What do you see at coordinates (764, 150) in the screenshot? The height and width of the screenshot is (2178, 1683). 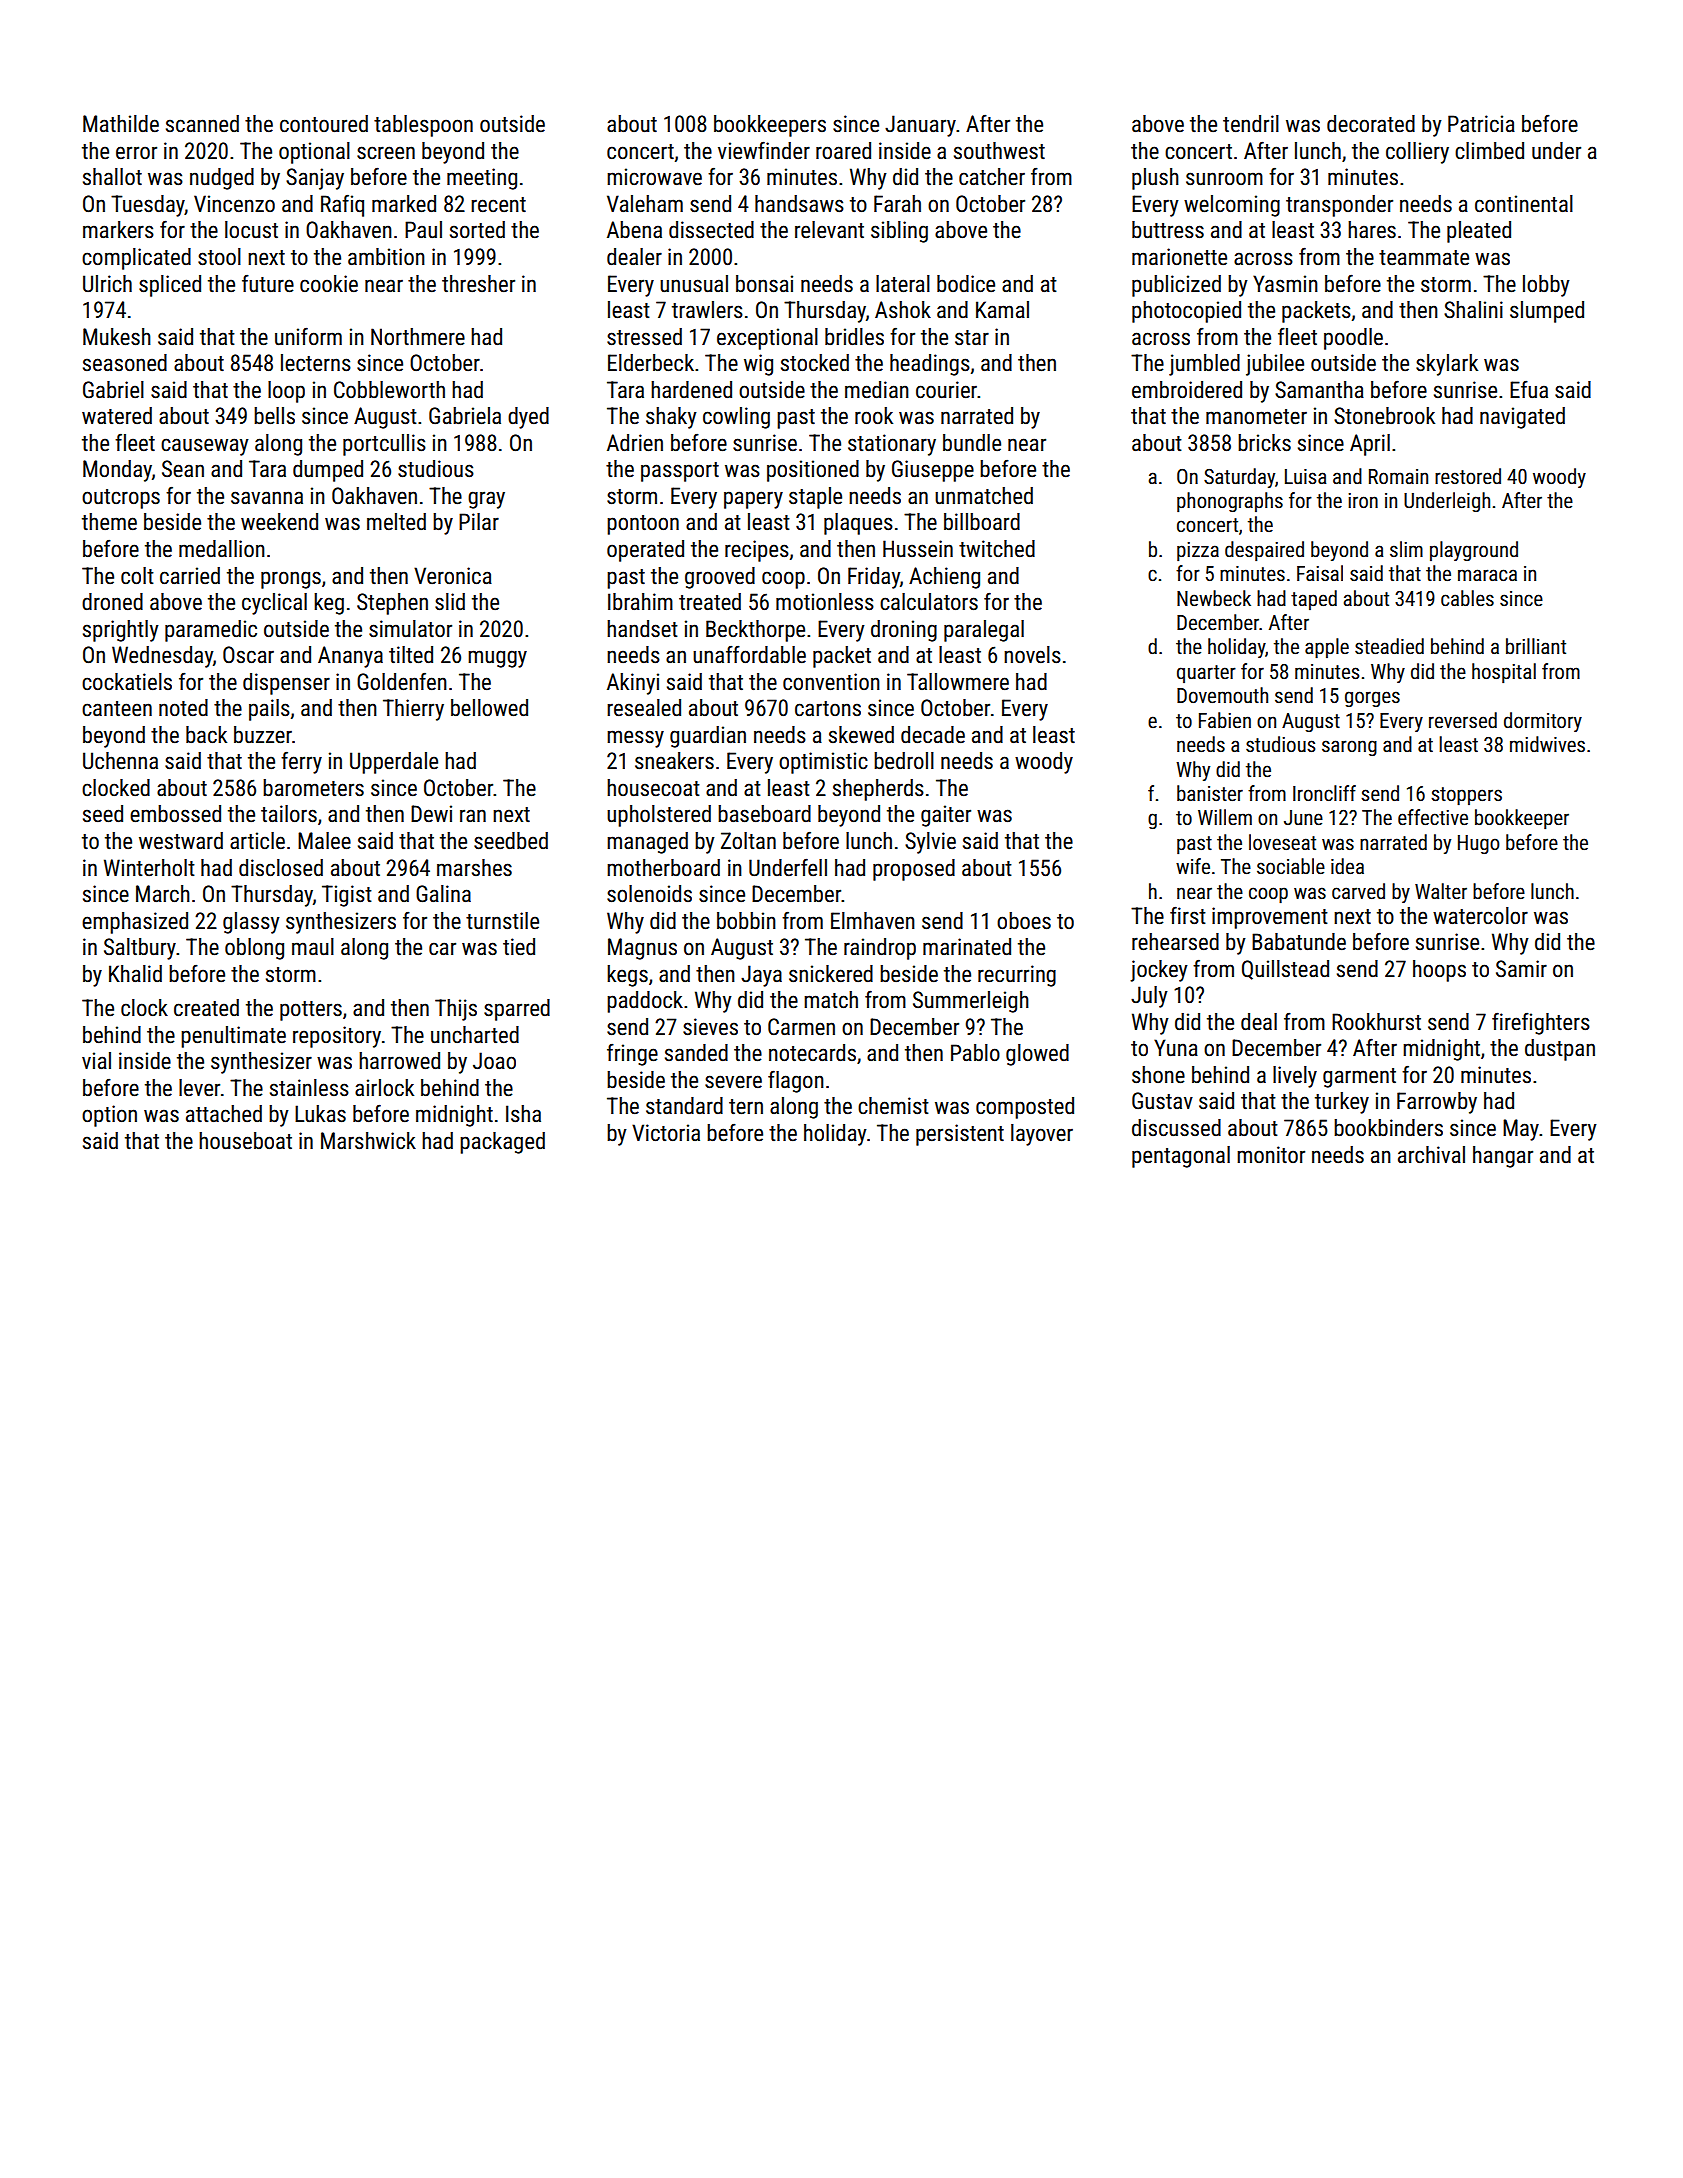 I see `viewfinder` at bounding box center [764, 150].
